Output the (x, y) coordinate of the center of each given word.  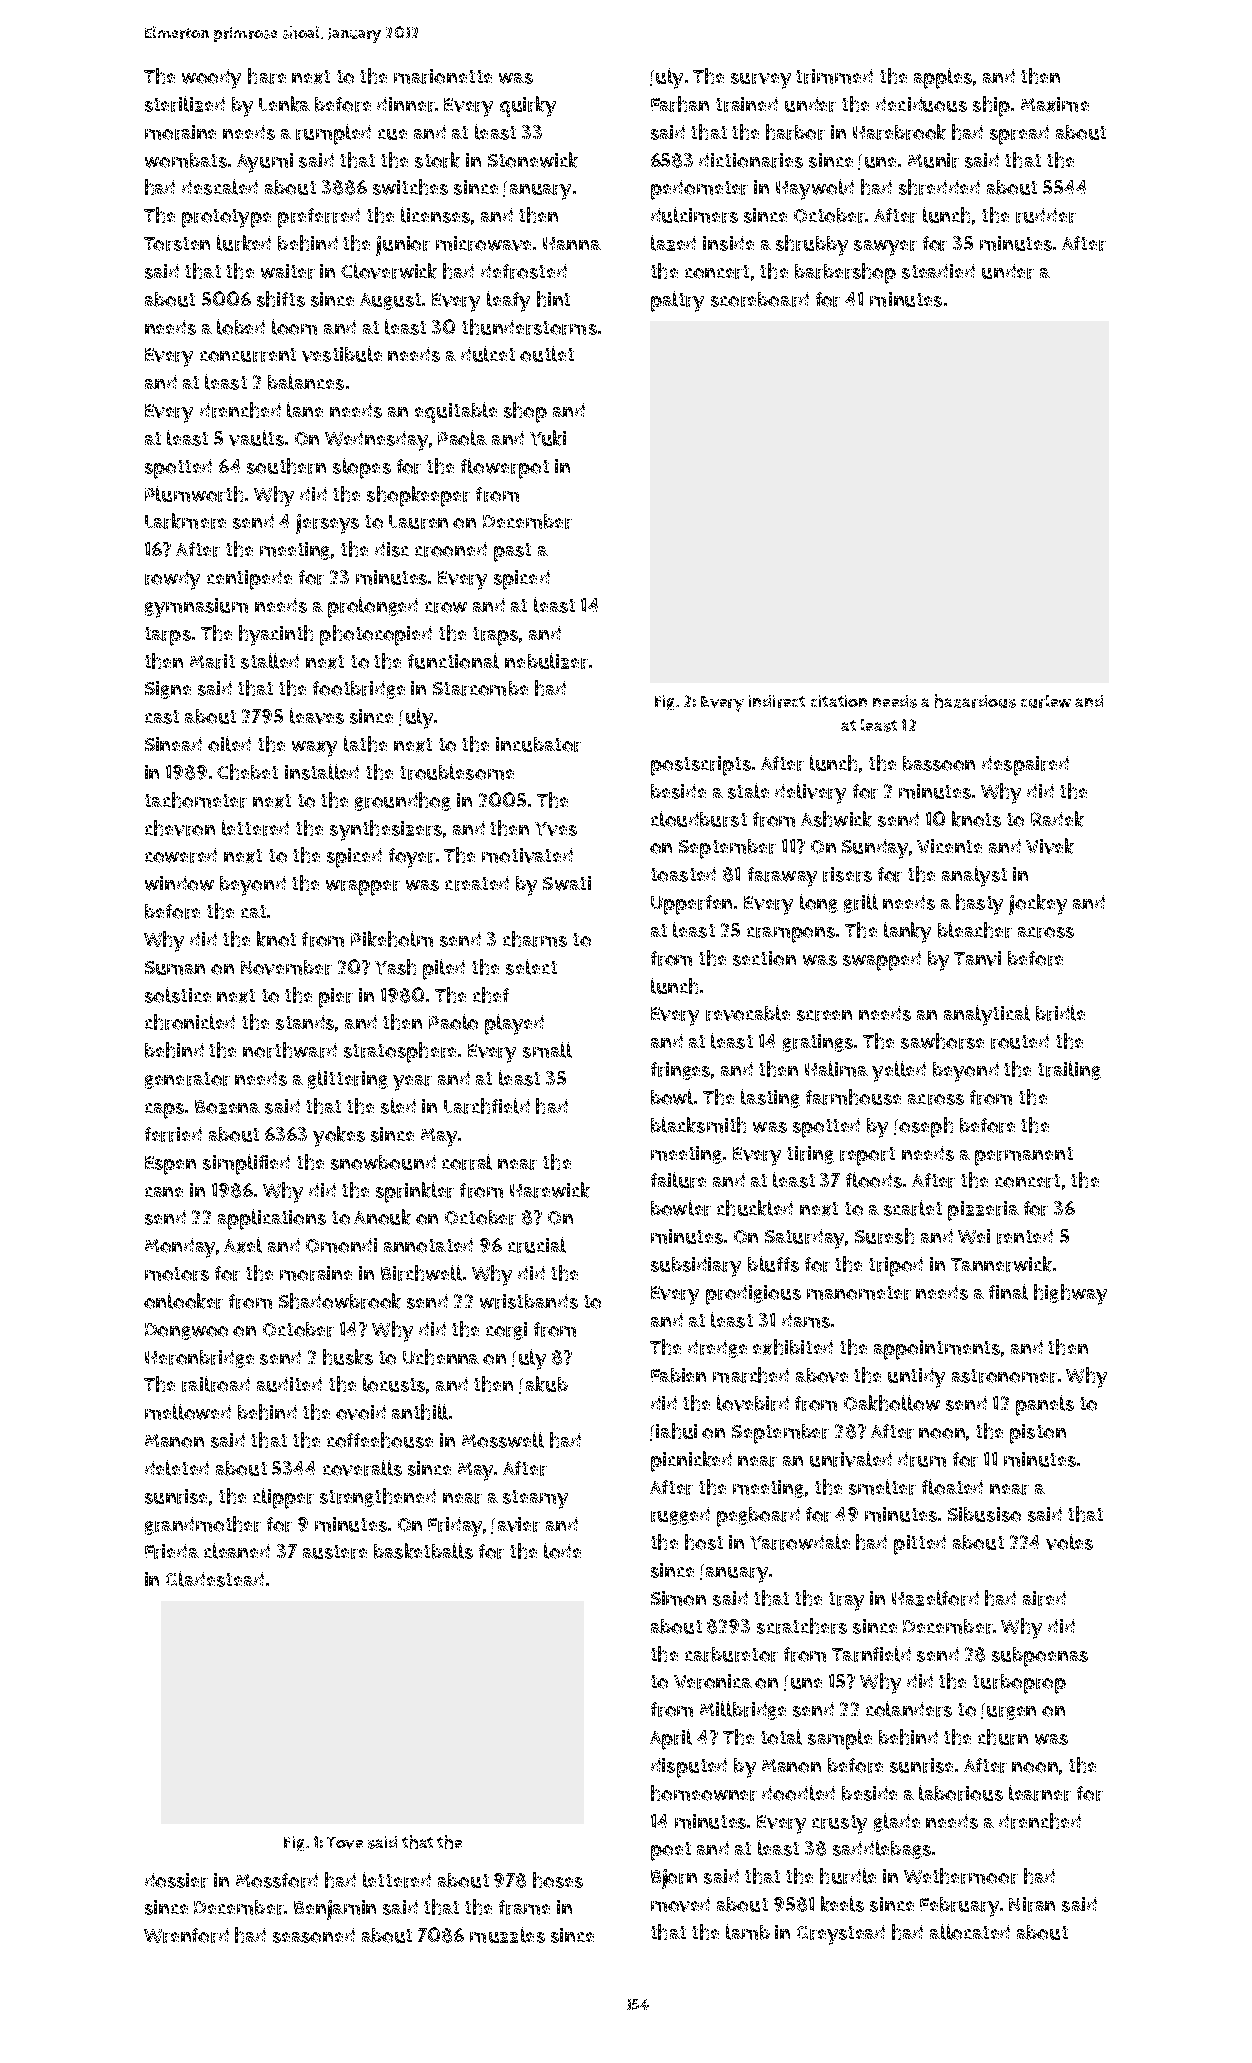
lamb (748, 1932)
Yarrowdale (800, 1542)
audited (289, 1384)
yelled (899, 1071)
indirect (777, 701)
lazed (673, 243)
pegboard (758, 1517)
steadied (938, 271)
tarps (168, 636)
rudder (1046, 215)
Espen (170, 1165)
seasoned (314, 1935)
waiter (288, 271)
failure (678, 1180)
